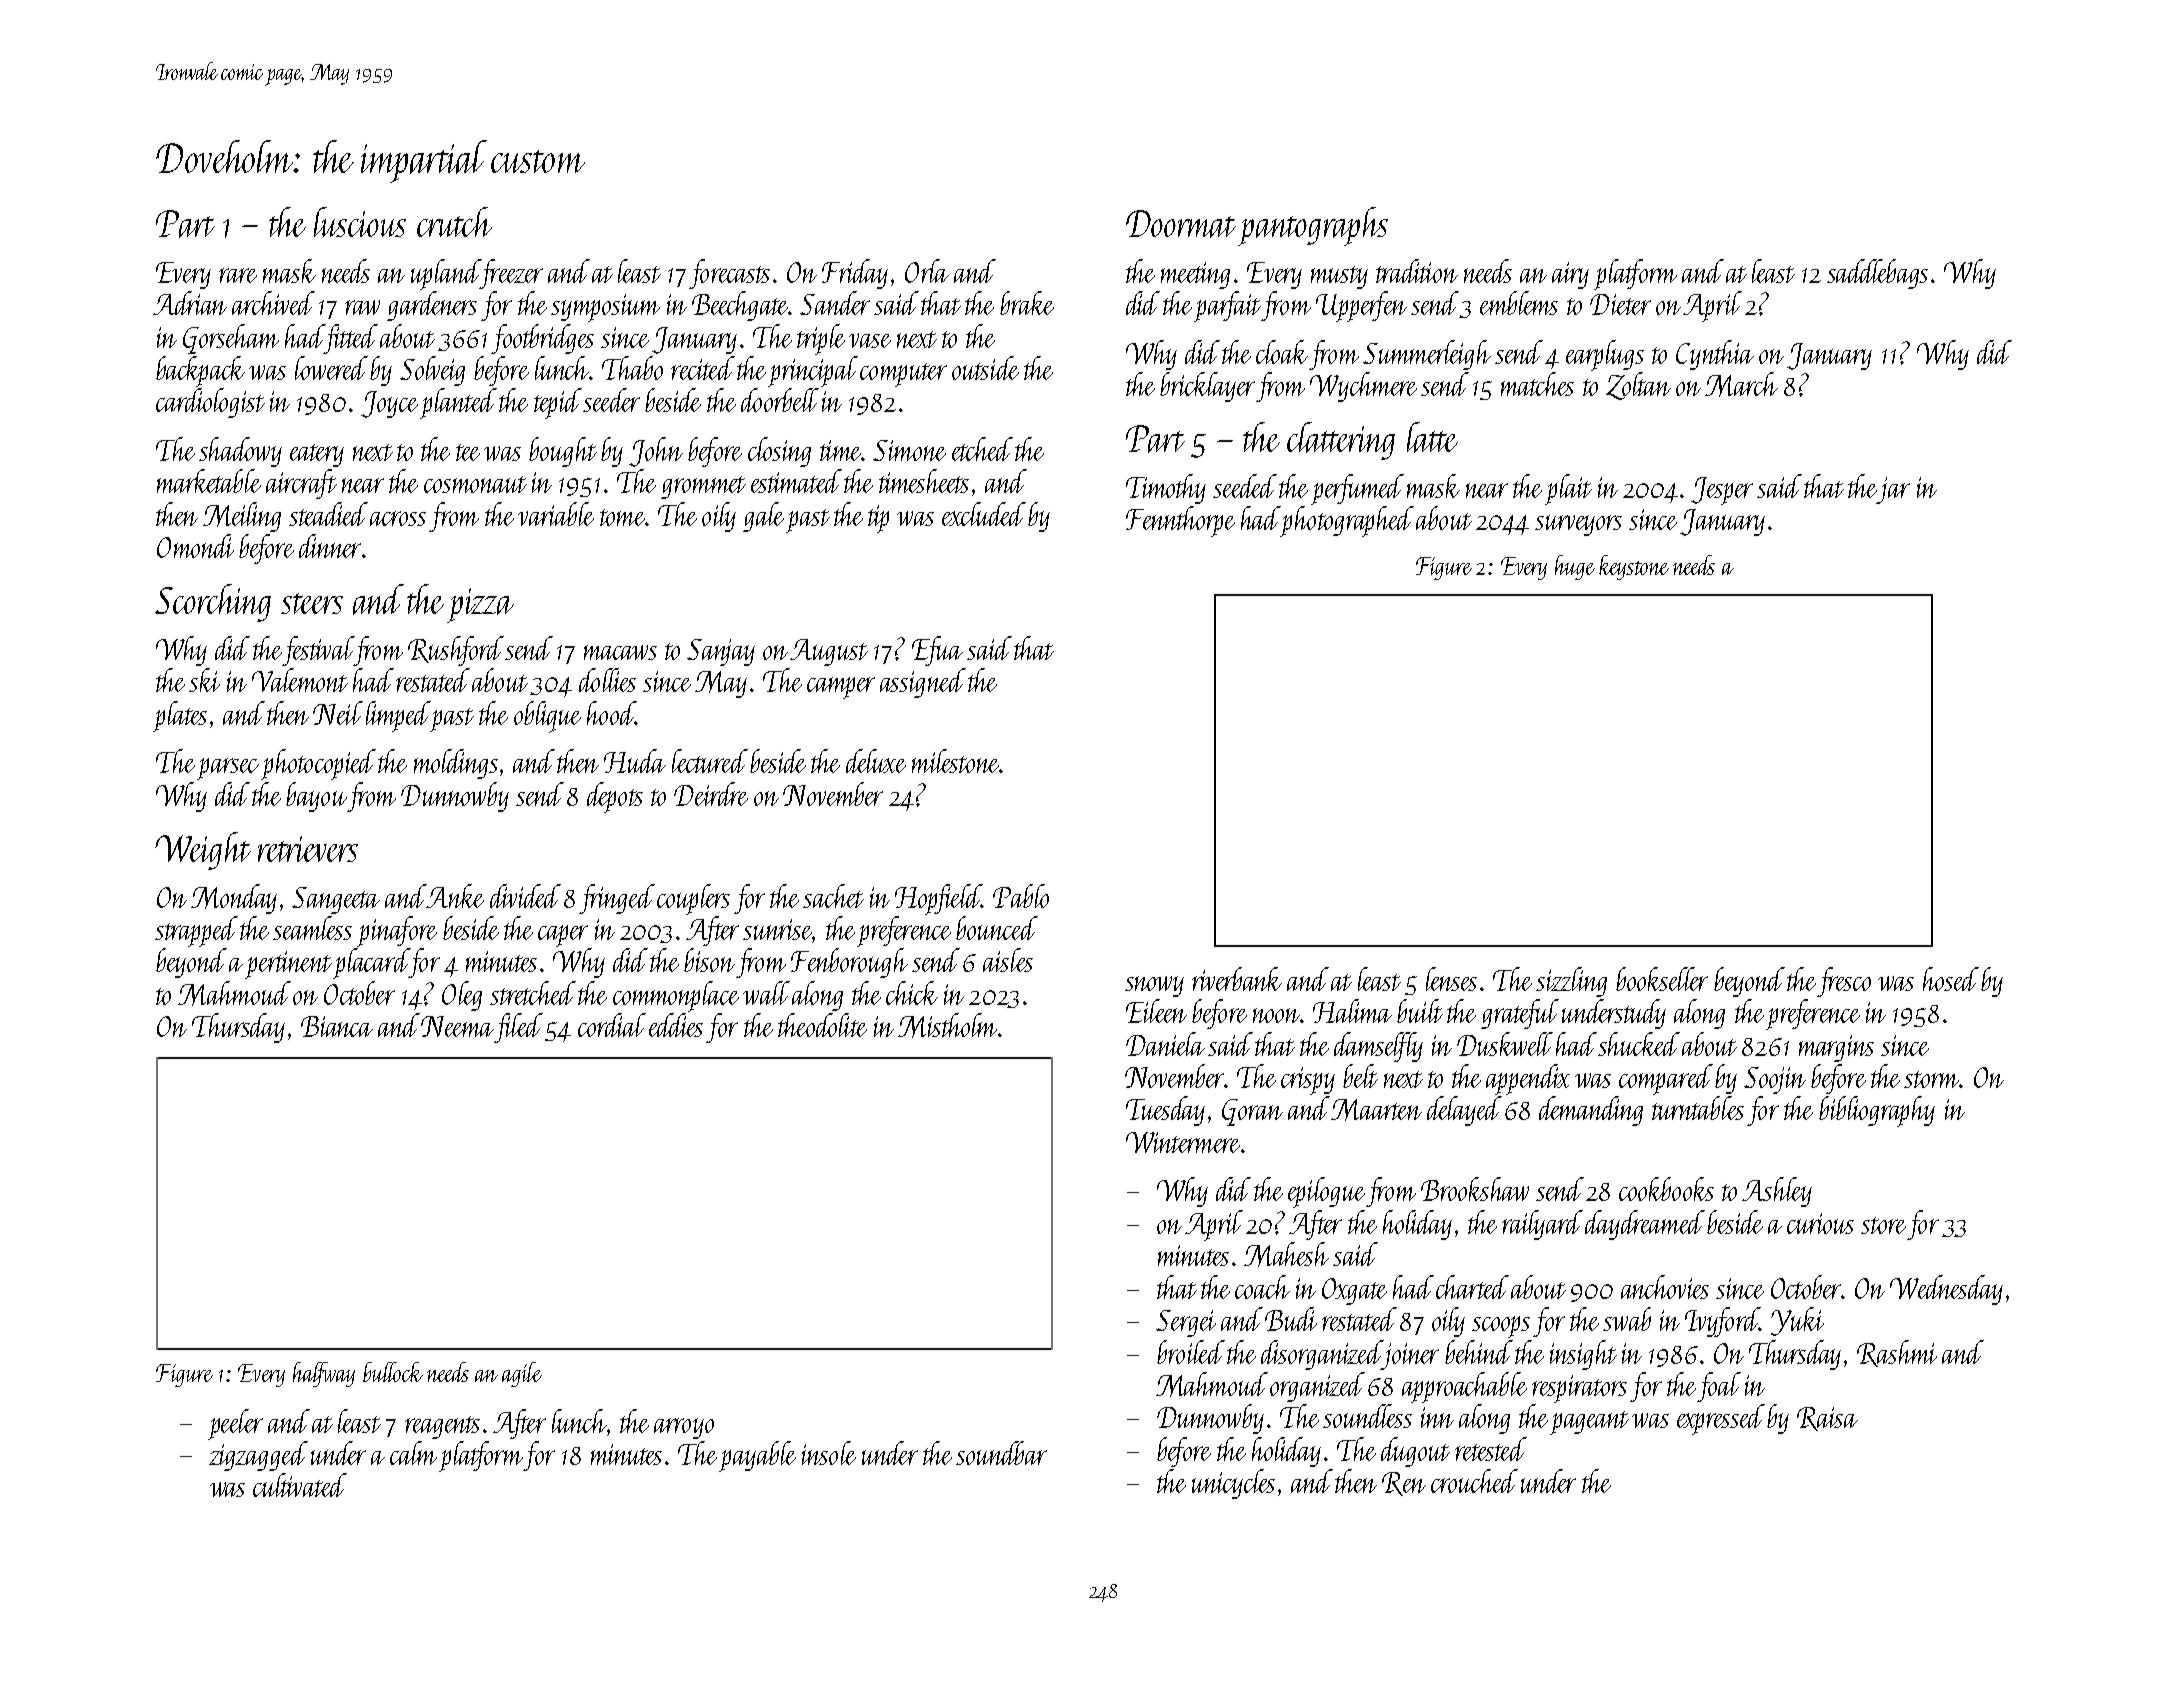 The image size is (2178, 1683). Describe the element at coordinates (938, 899) in the page. I see `Hopfield` at that location.
